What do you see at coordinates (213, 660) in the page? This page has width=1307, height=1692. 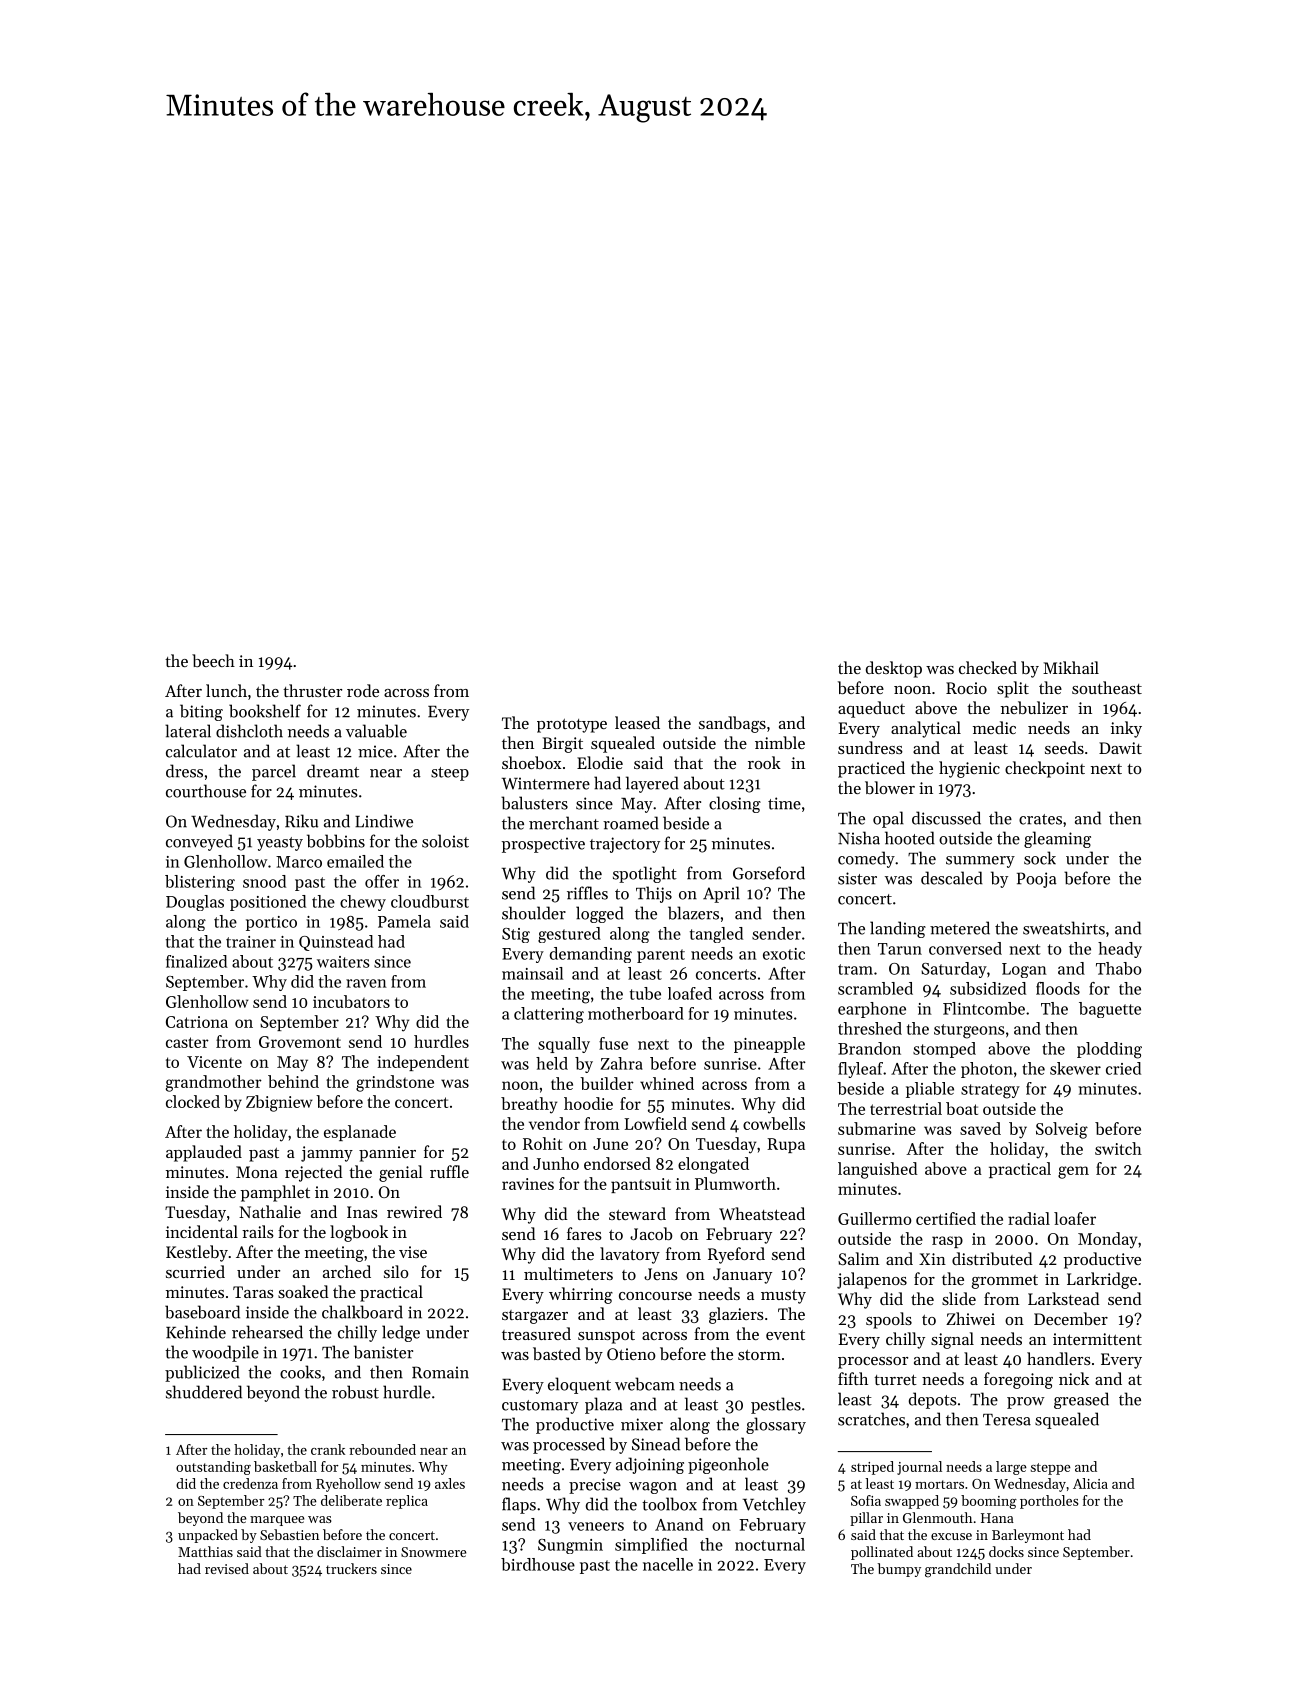 I see `beech` at bounding box center [213, 660].
